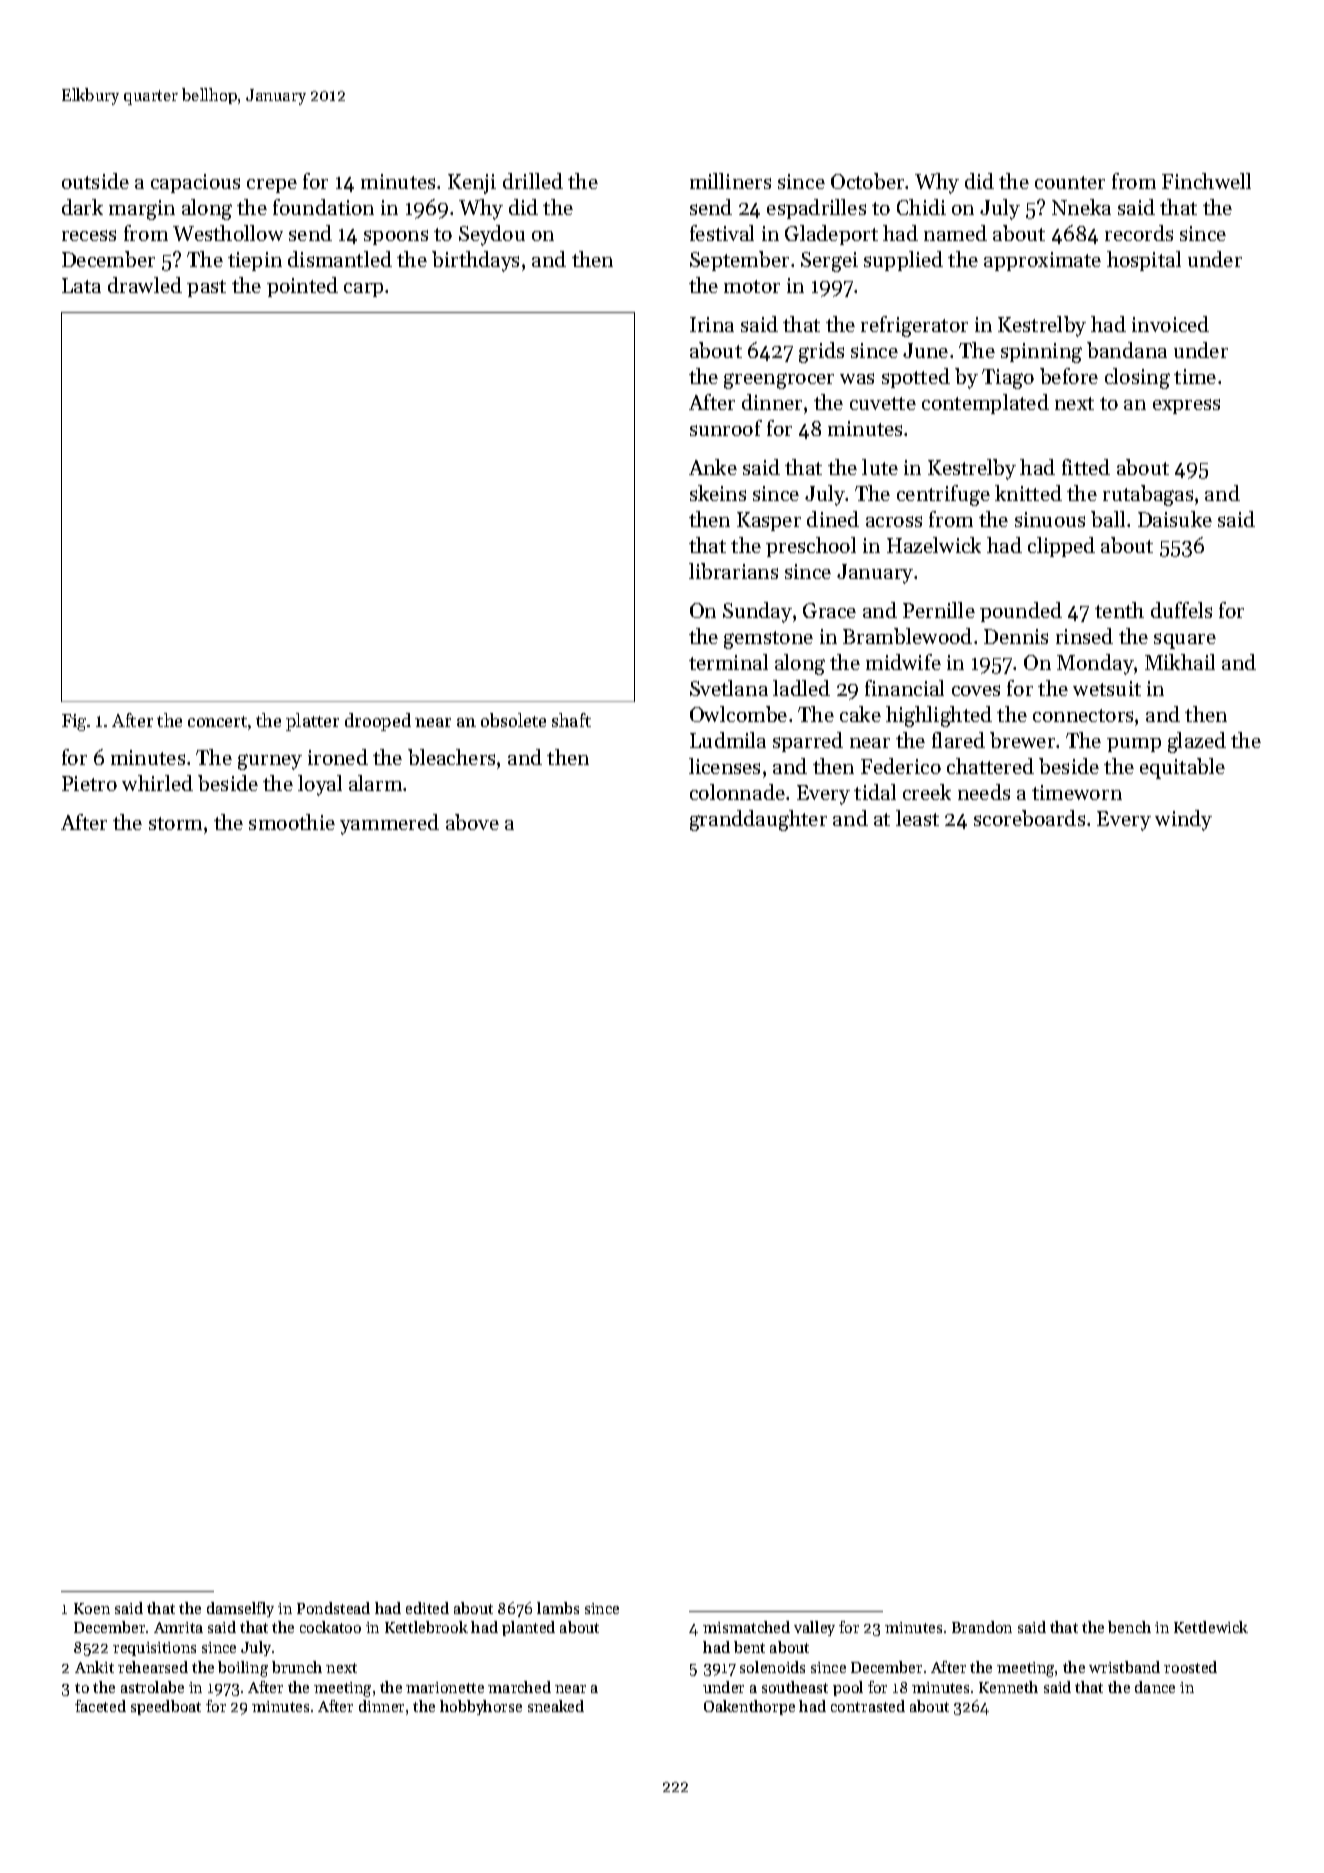 This image has width=1324, height=1873. What do you see at coordinates (1095, 664) in the image?
I see `Monday` at bounding box center [1095, 664].
